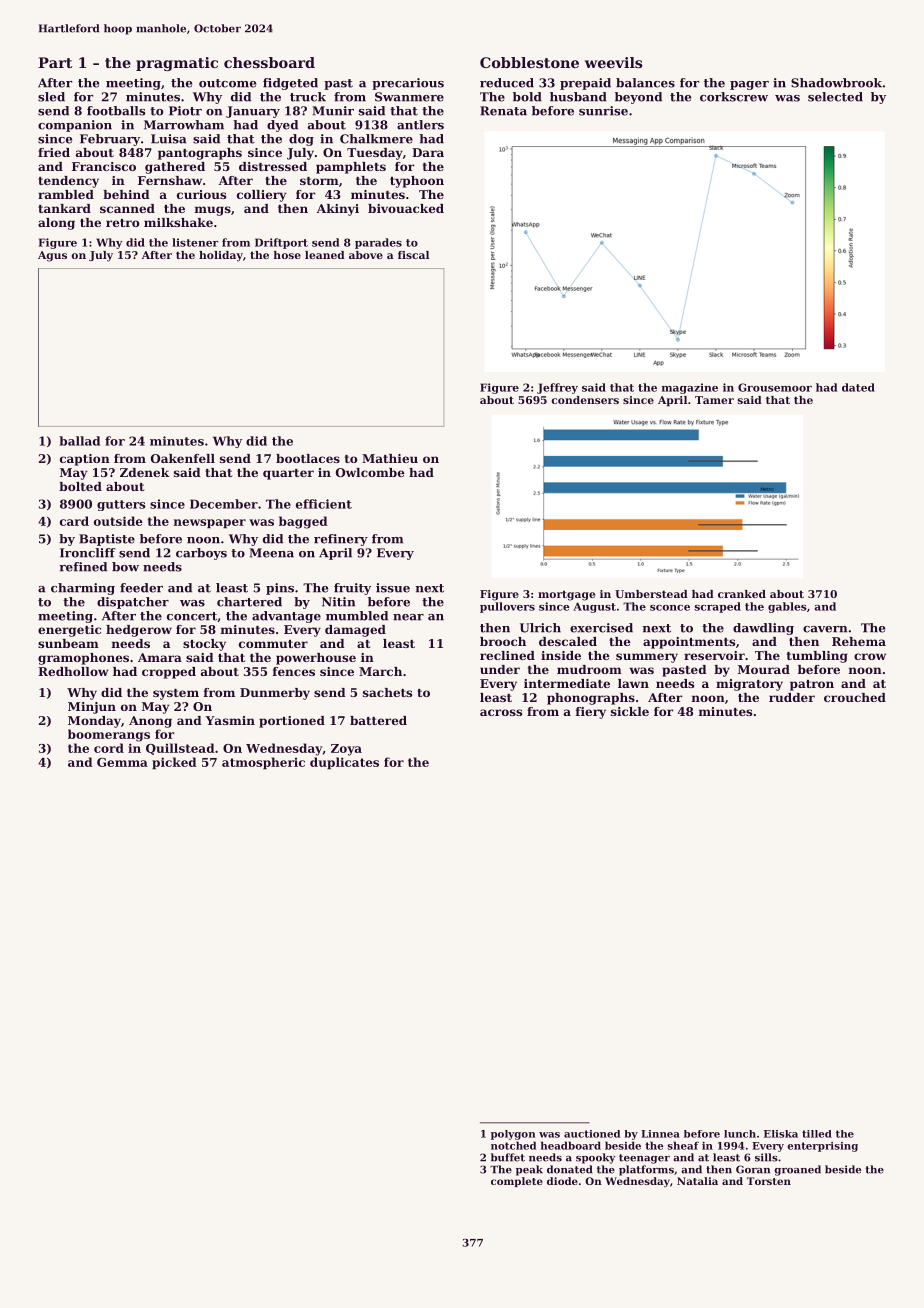 The image size is (924, 1308). I want to click on efficient, so click(324, 504).
